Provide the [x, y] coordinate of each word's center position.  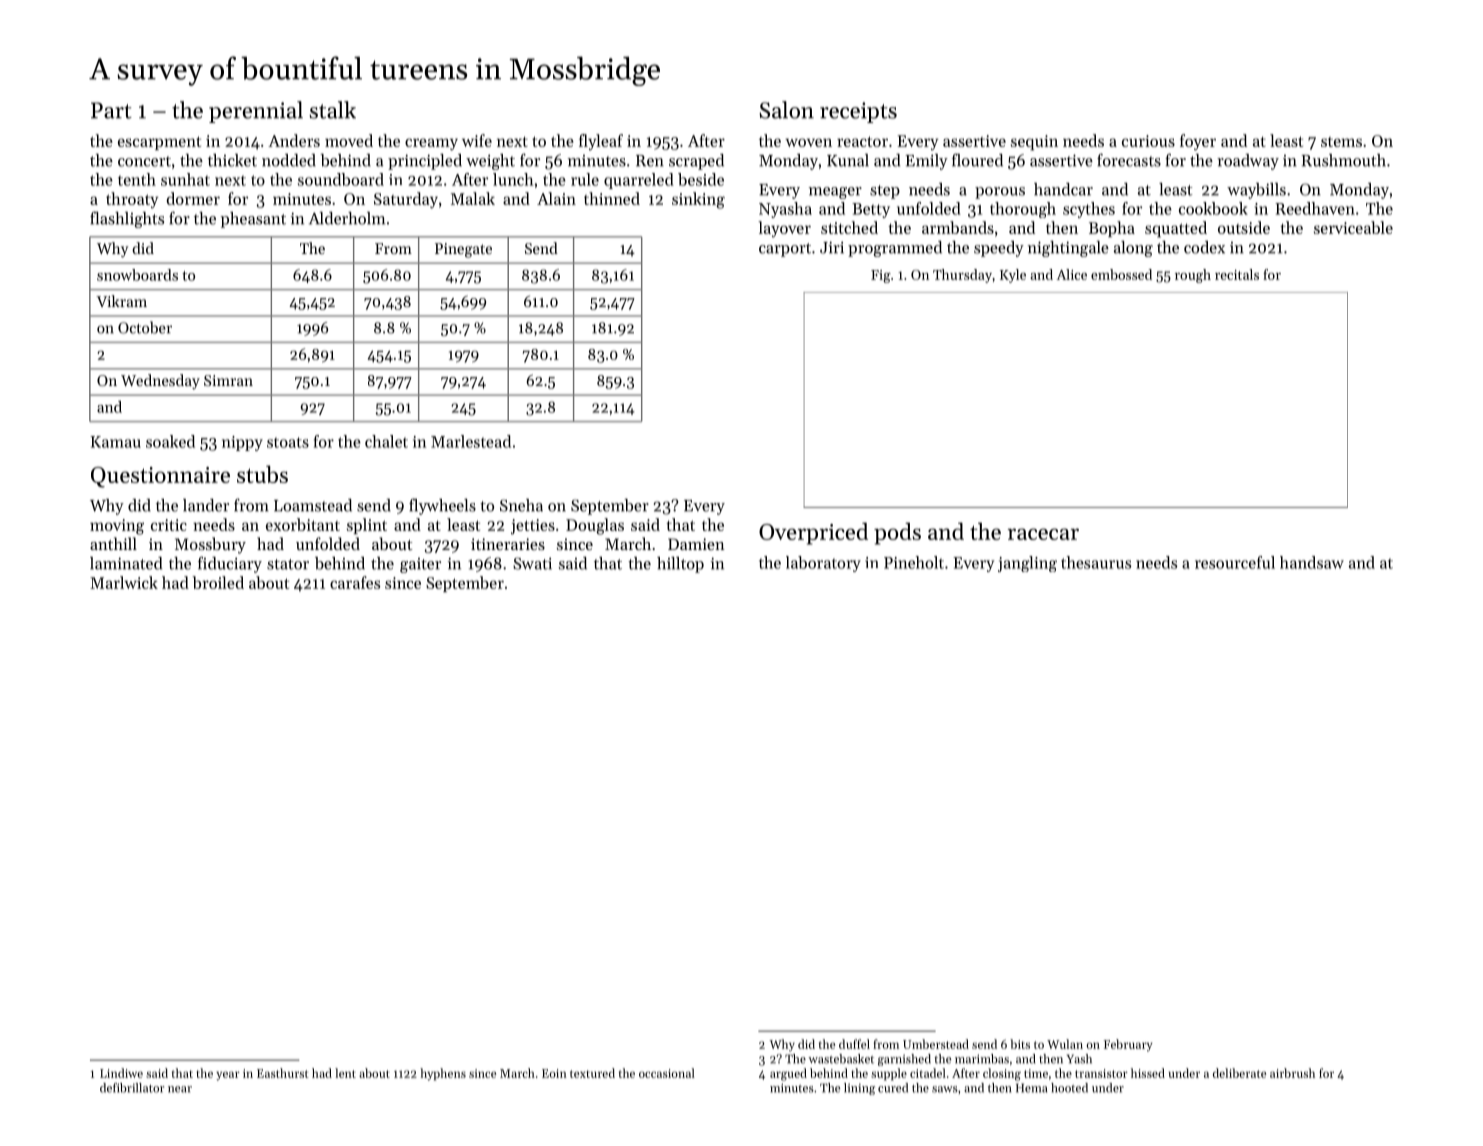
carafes [355, 582]
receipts [858, 112]
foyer [1198, 142]
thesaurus [1096, 562]
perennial [256, 112]
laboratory [823, 564]
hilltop [680, 565]
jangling [1027, 564]
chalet [386, 441]
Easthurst [283, 1073]
